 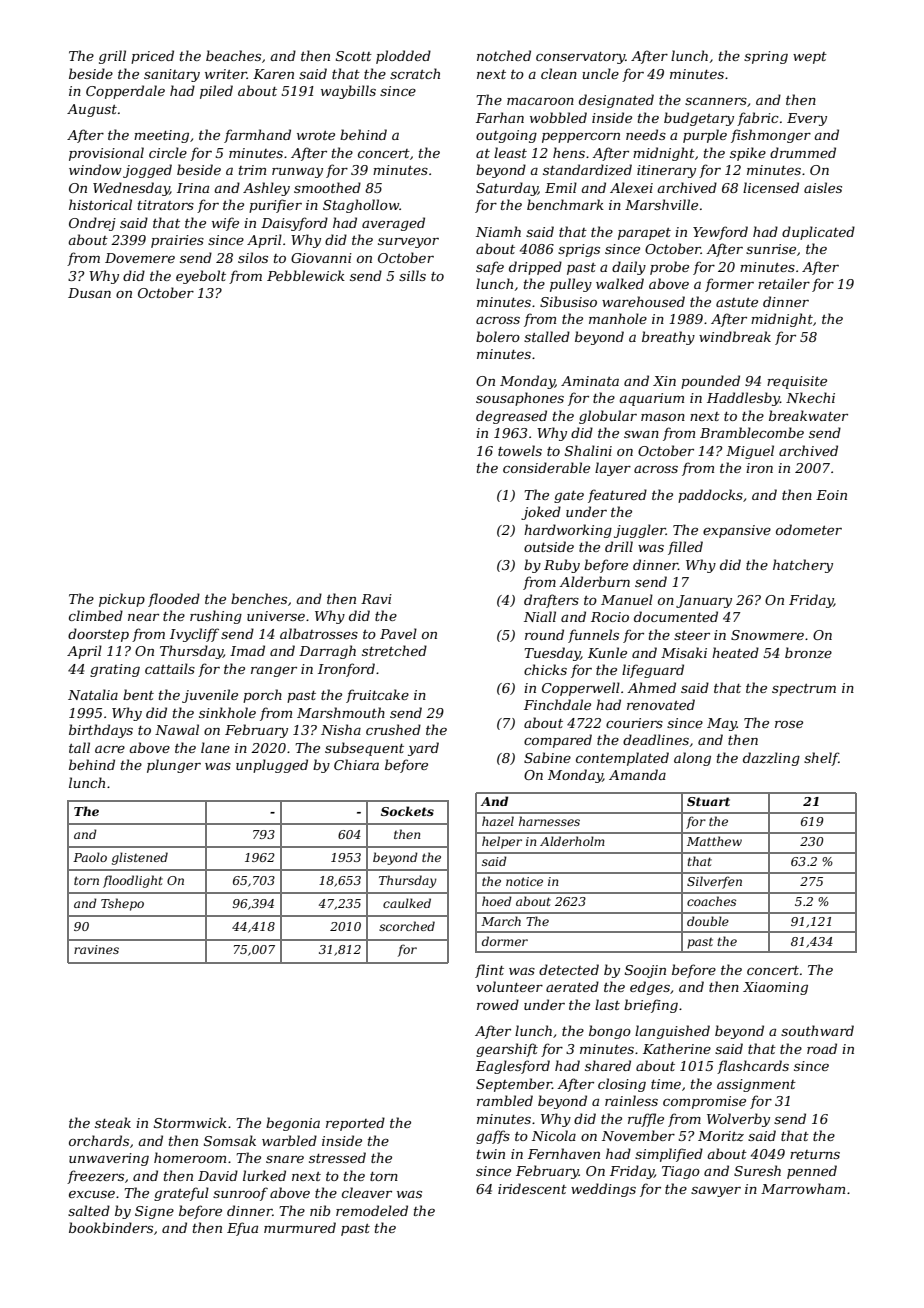 I want to click on weddings, so click(x=603, y=1190).
